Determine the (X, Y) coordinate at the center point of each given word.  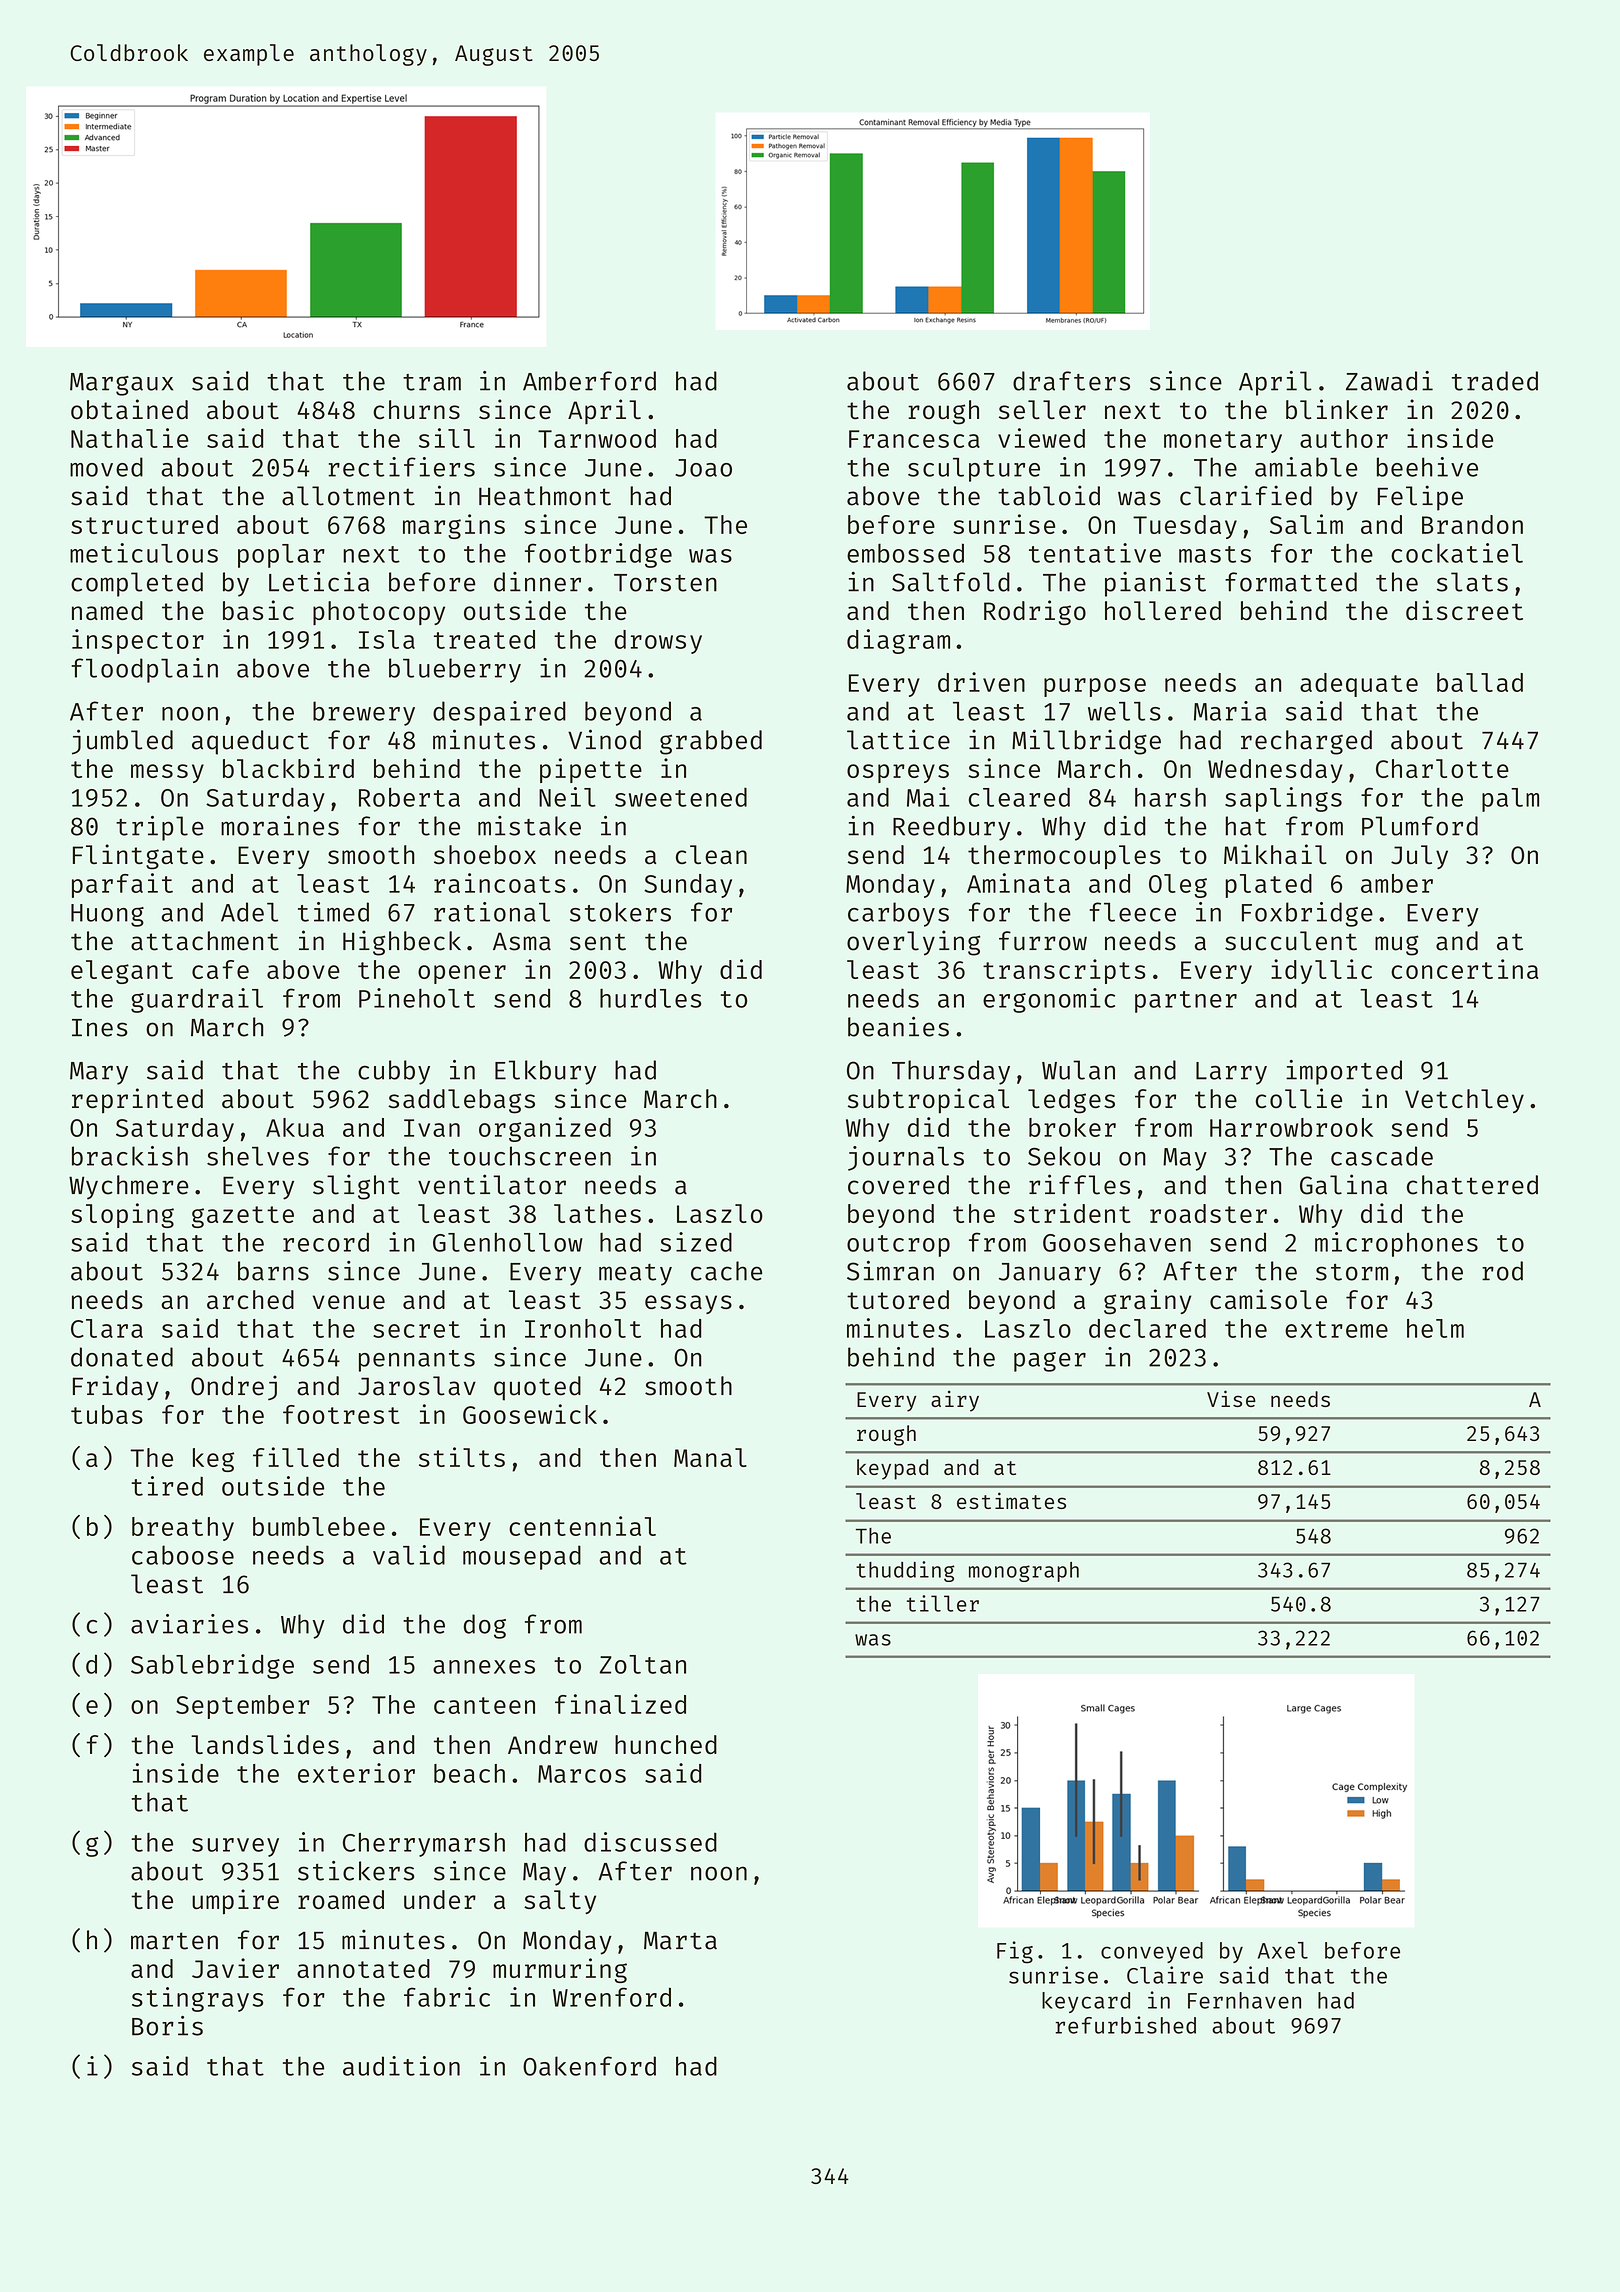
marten (174, 1941)
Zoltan (642, 1664)
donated (122, 1357)
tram (432, 382)
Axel (1283, 1950)
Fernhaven (1244, 2000)
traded (1495, 381)
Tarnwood (597, 438)
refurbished (1125, 2025)
